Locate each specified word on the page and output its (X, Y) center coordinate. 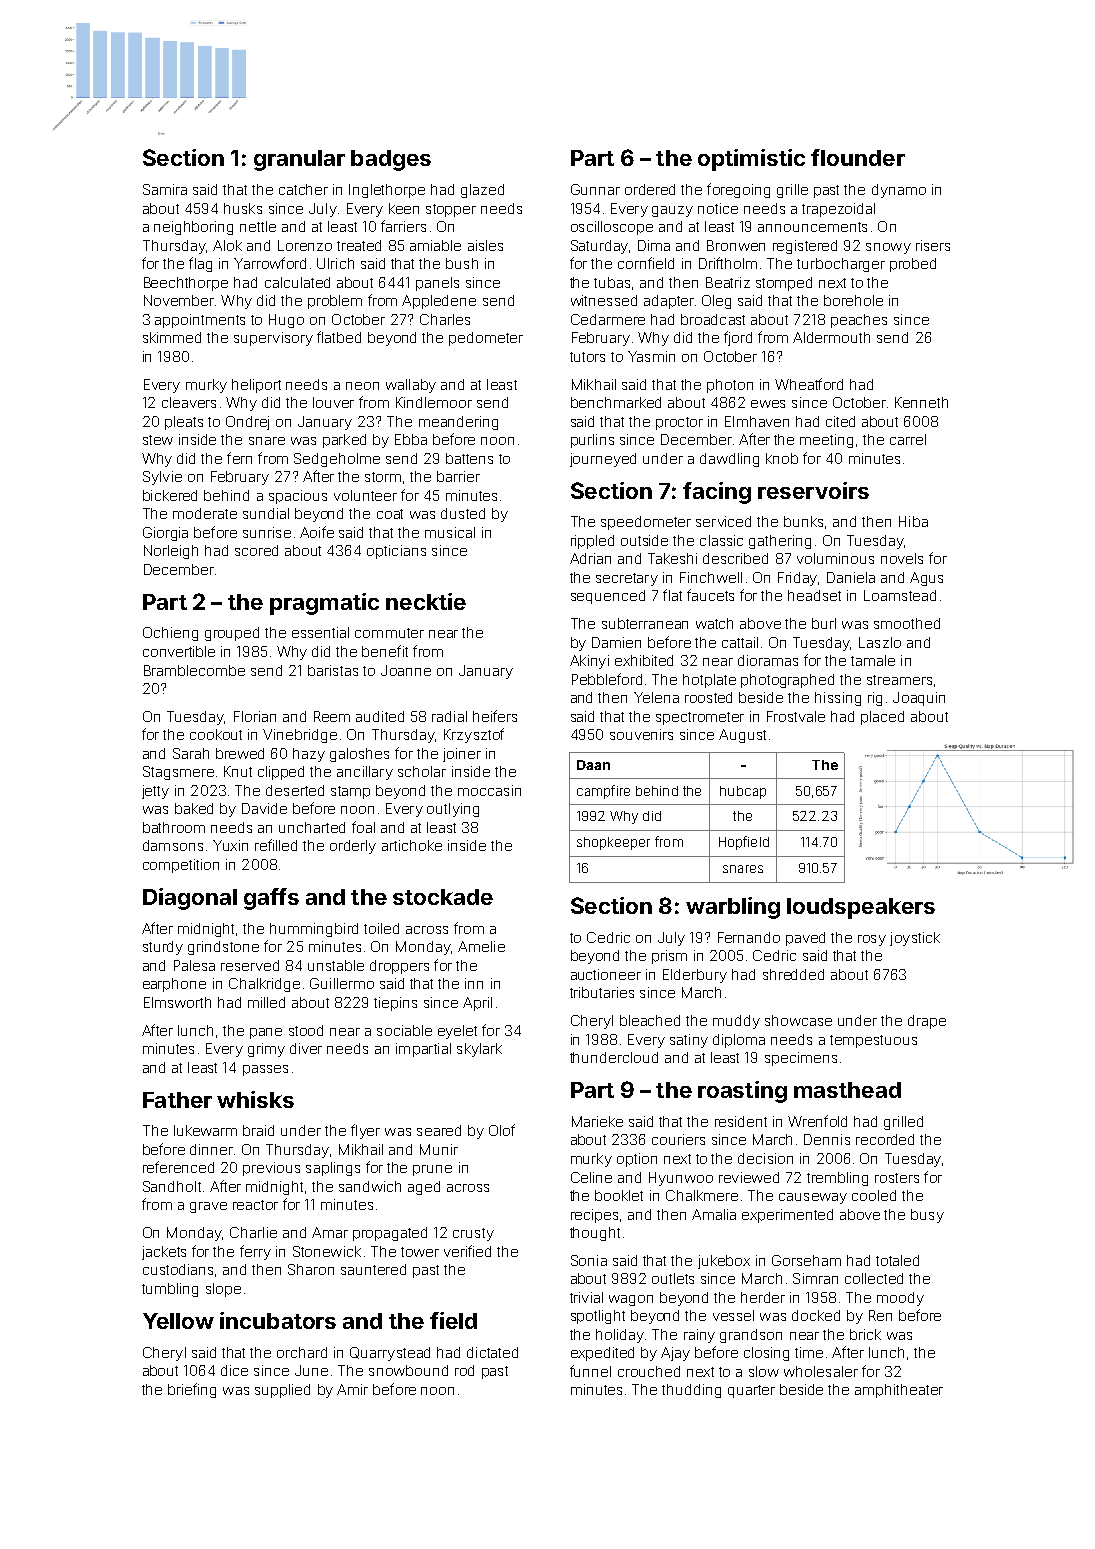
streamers (899, 680)
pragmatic (324, 604)
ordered (650, 189)
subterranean (645, 623)
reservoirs (813, 490)
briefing (192, 1390)
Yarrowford (270, 263)
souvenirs (641, 734)
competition (181, 866)
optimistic (751, 160)
